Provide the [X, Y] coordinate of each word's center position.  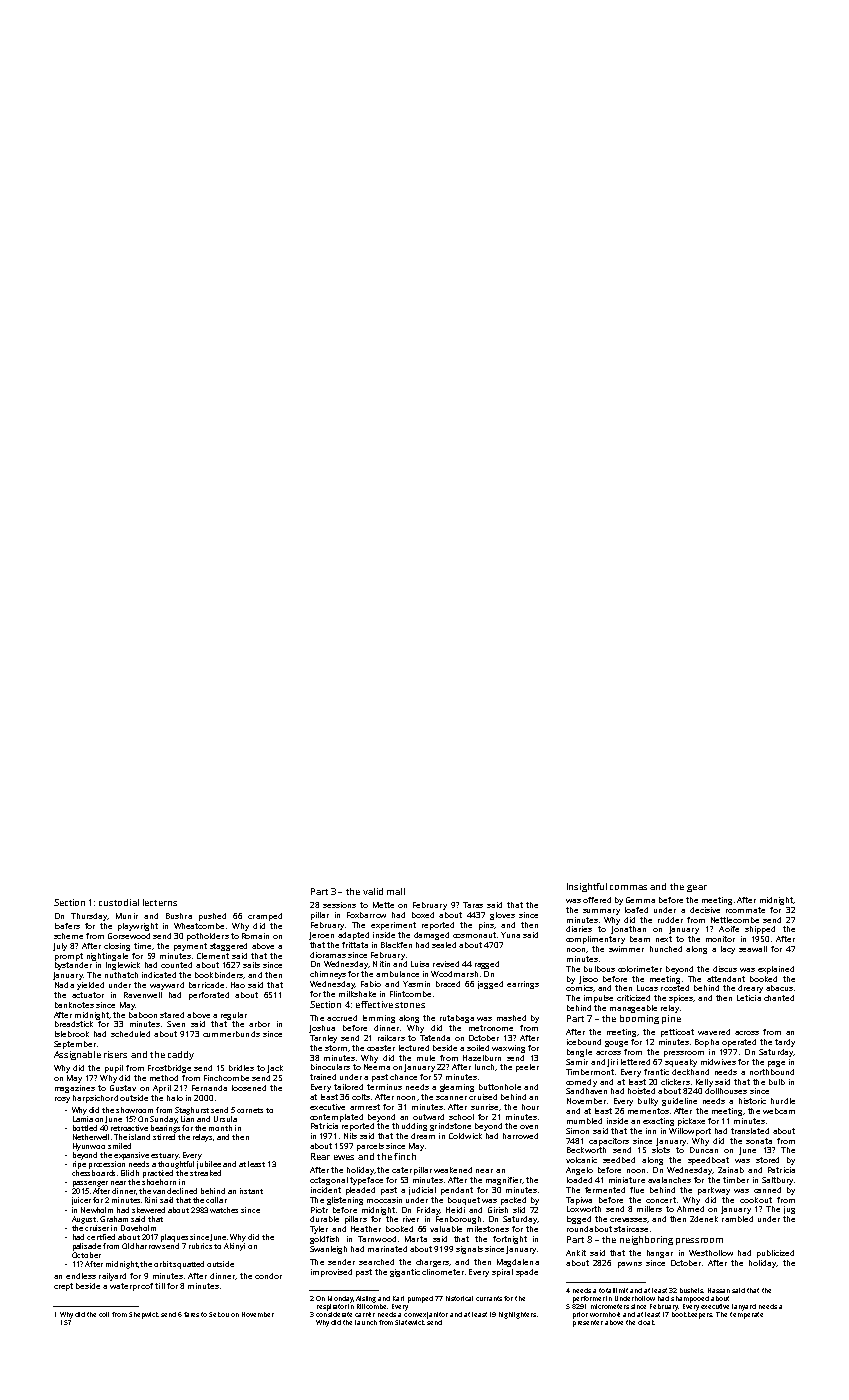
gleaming [457, 1088]
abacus [779, 988]
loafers [67, 926]
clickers [675, 1082]
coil [104, 1314]
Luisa [420, 964]
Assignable [77, 1055]
